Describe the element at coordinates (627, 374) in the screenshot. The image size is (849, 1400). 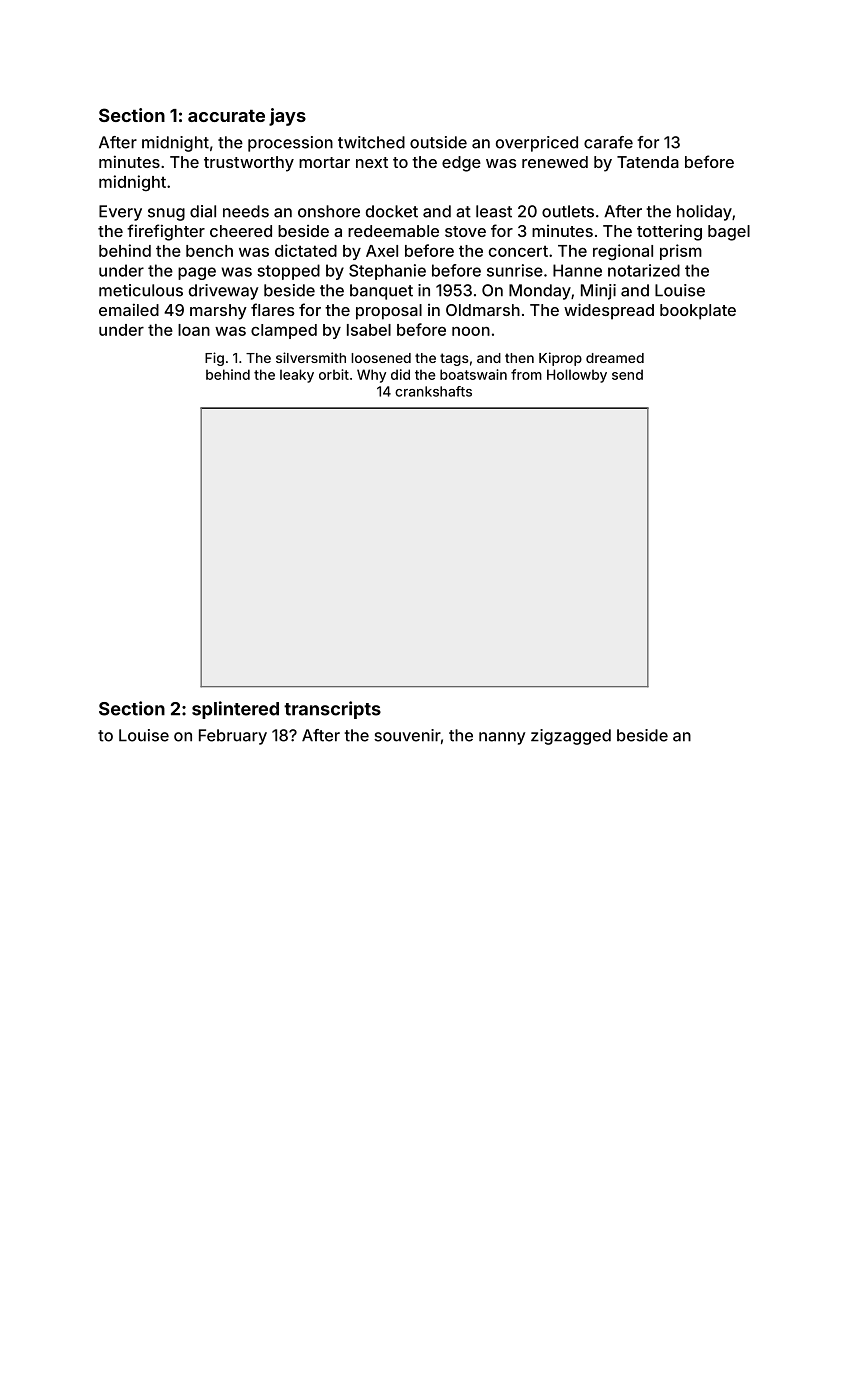
I see `send` at that location.
